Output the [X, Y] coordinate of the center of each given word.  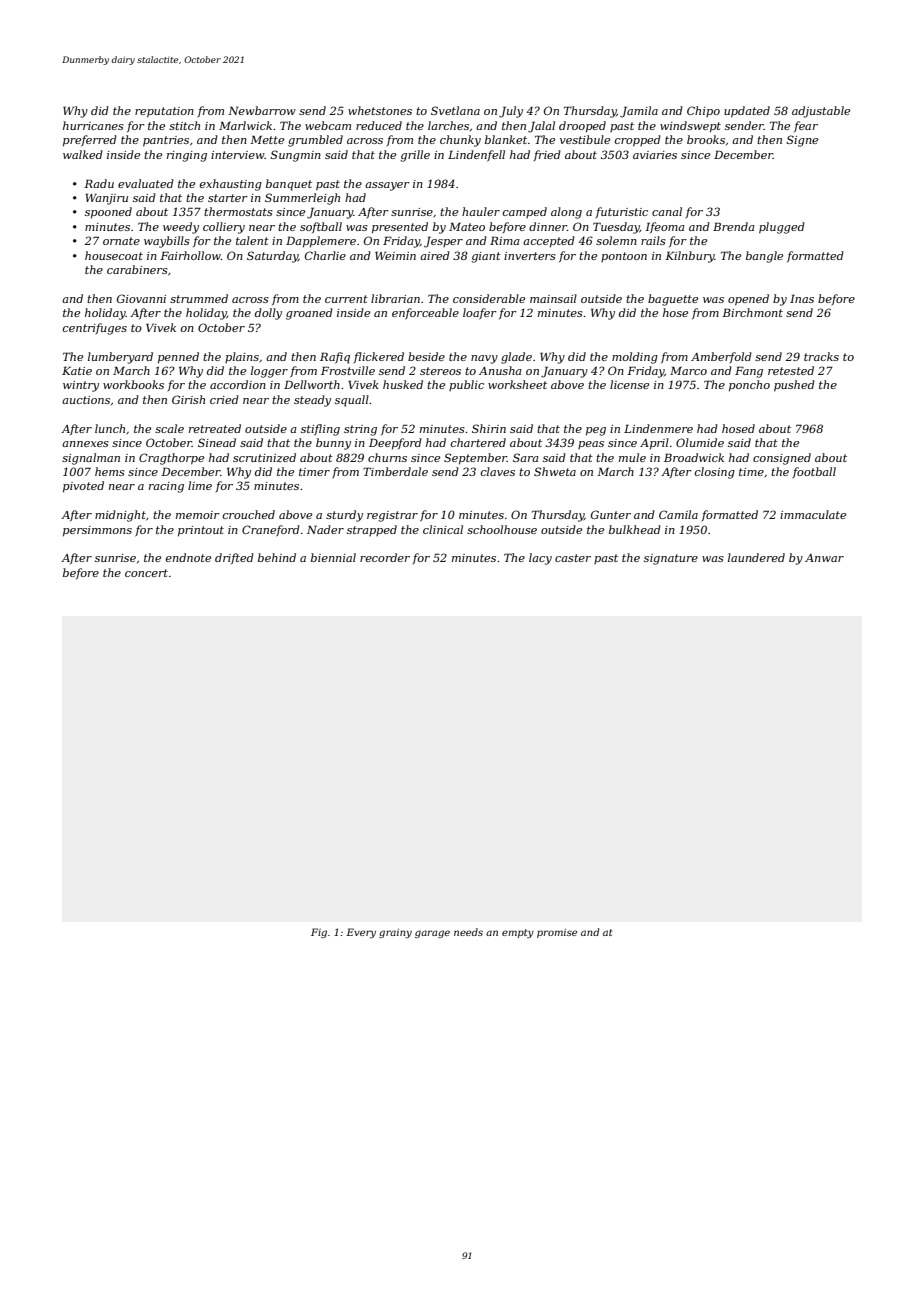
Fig [319, 933]
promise [557, 933]
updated [747, 112]
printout [201, 531]
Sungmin [296, 156]
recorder [385, 557]
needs [468, 932]
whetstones [380, 110]
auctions [86, 400]
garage [432, 934]
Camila [678, 514]
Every [361, 933]
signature [671, 559]
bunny [333, 444]
